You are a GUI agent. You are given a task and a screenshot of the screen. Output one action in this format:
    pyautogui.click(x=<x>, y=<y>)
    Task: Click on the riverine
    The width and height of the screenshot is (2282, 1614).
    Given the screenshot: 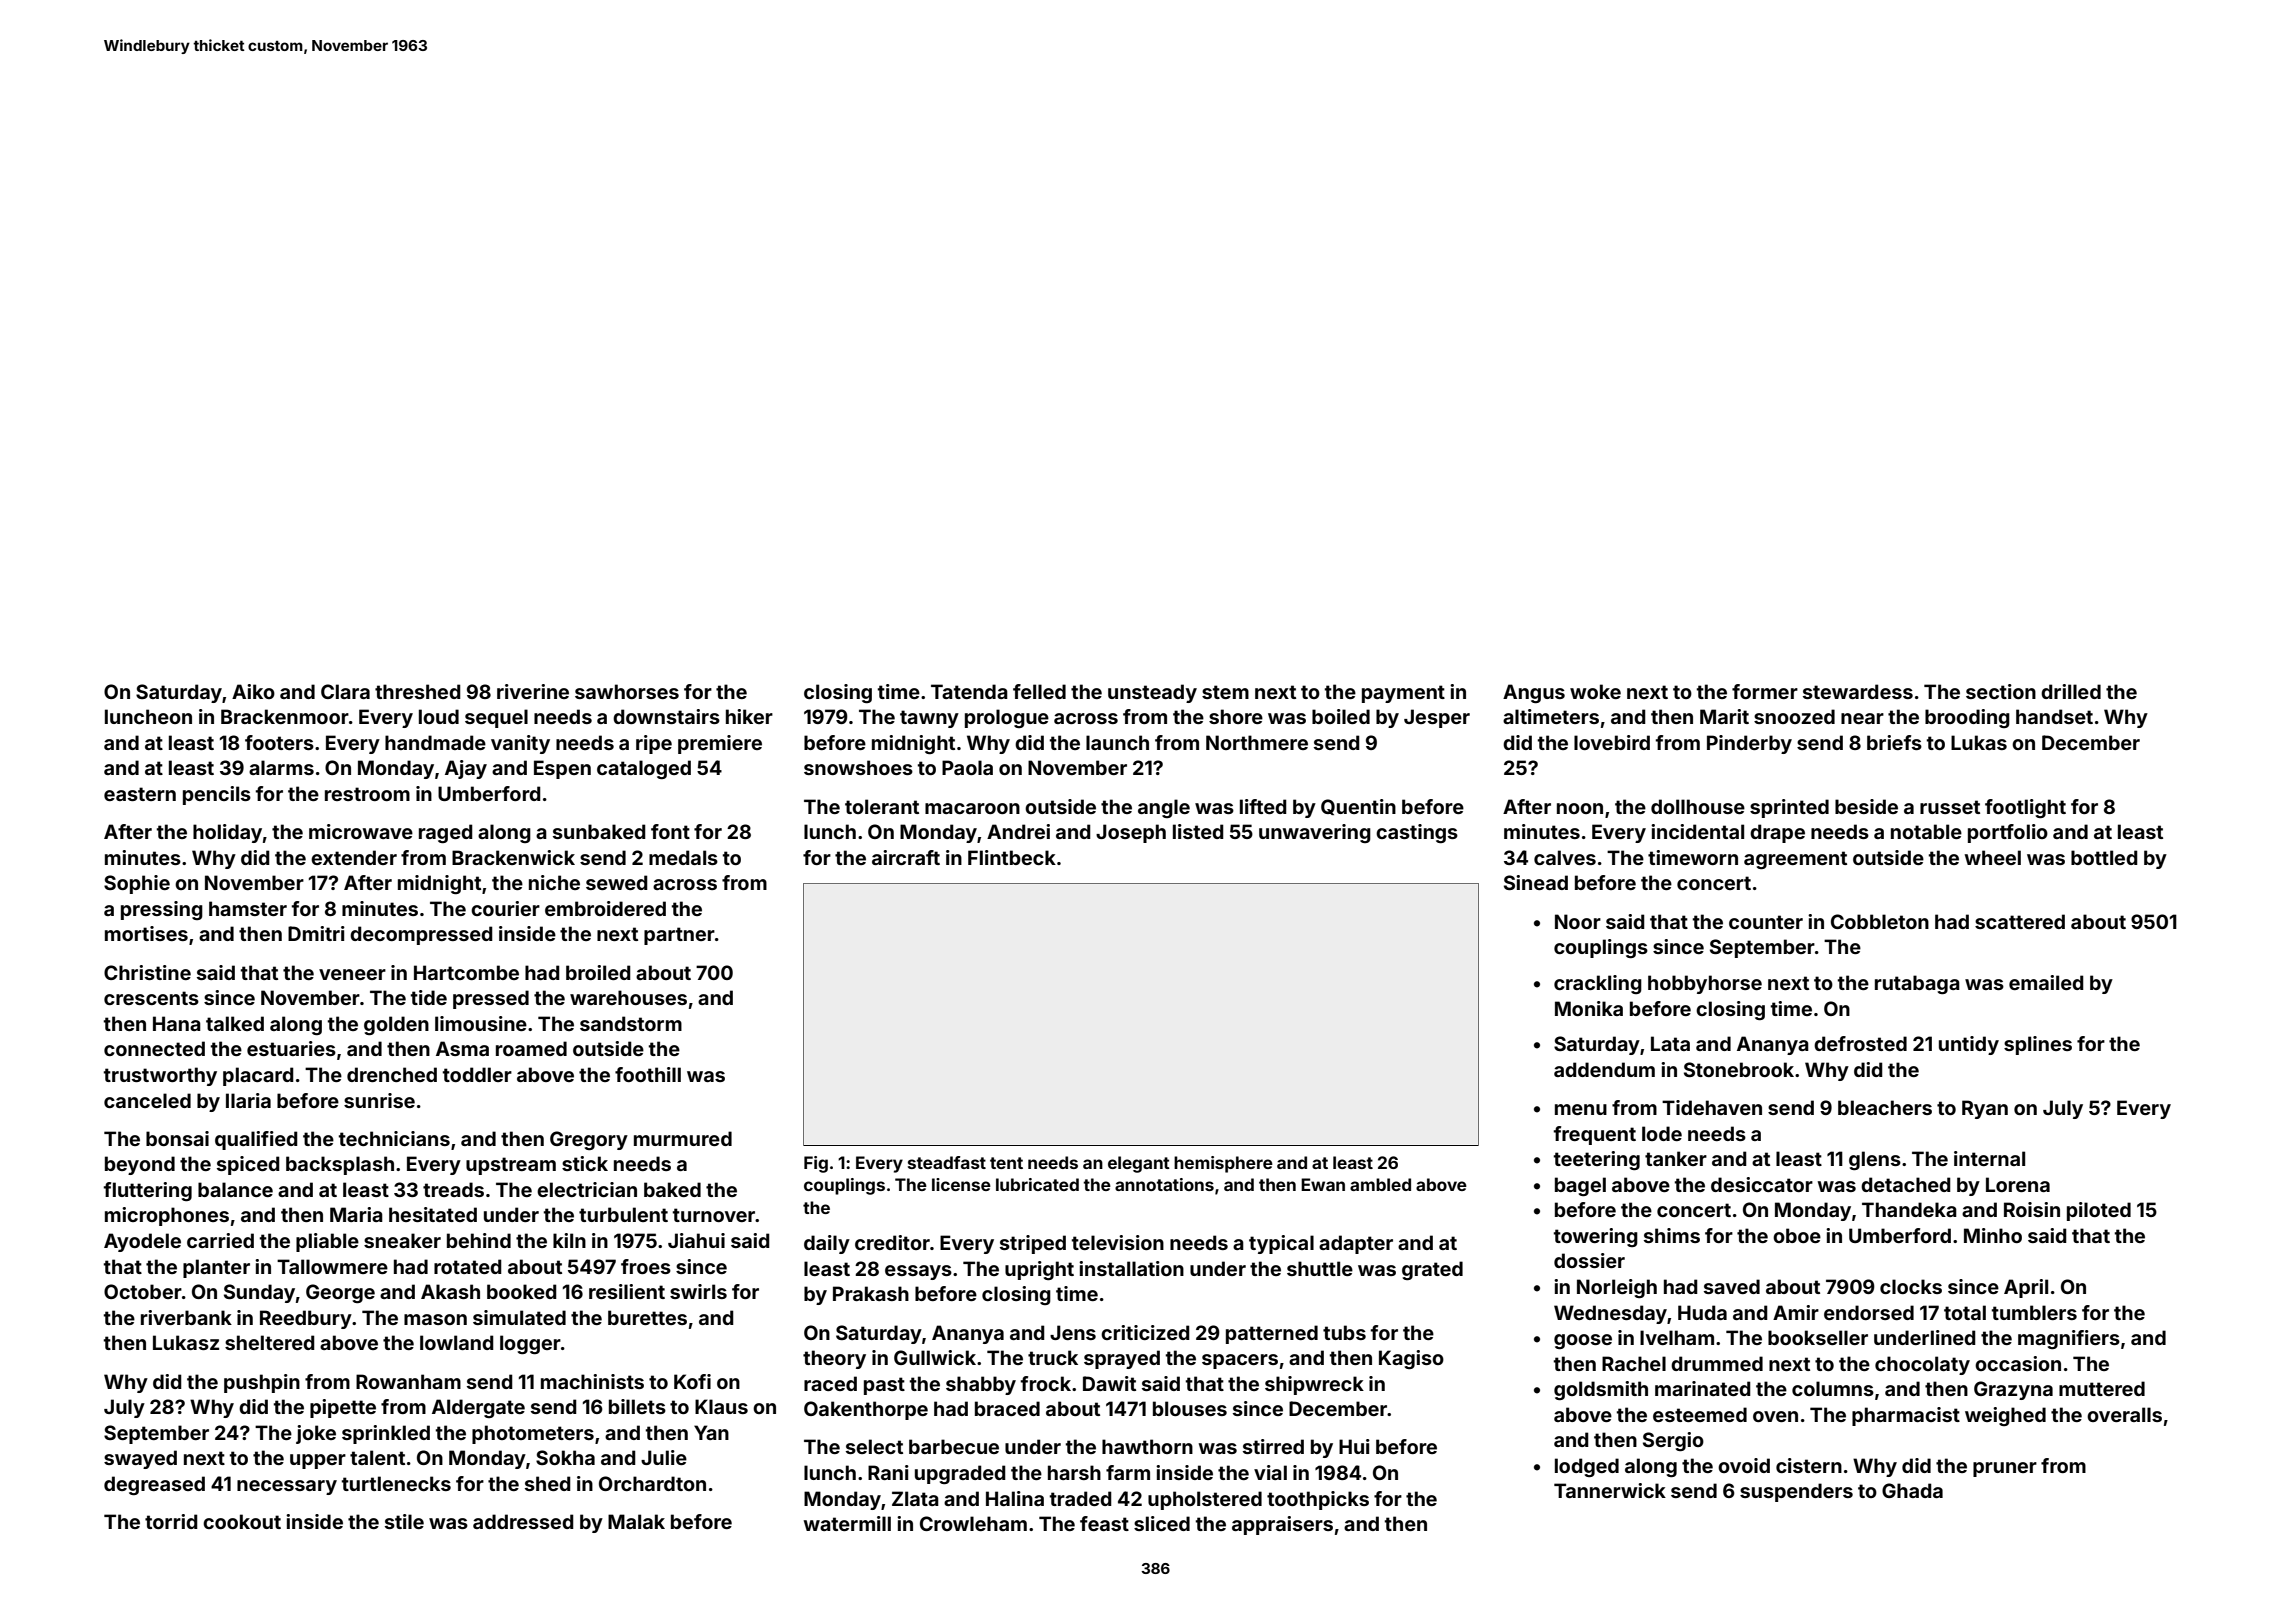 What is the action you would take?
    pyautogui.click(x=533, y=691)
